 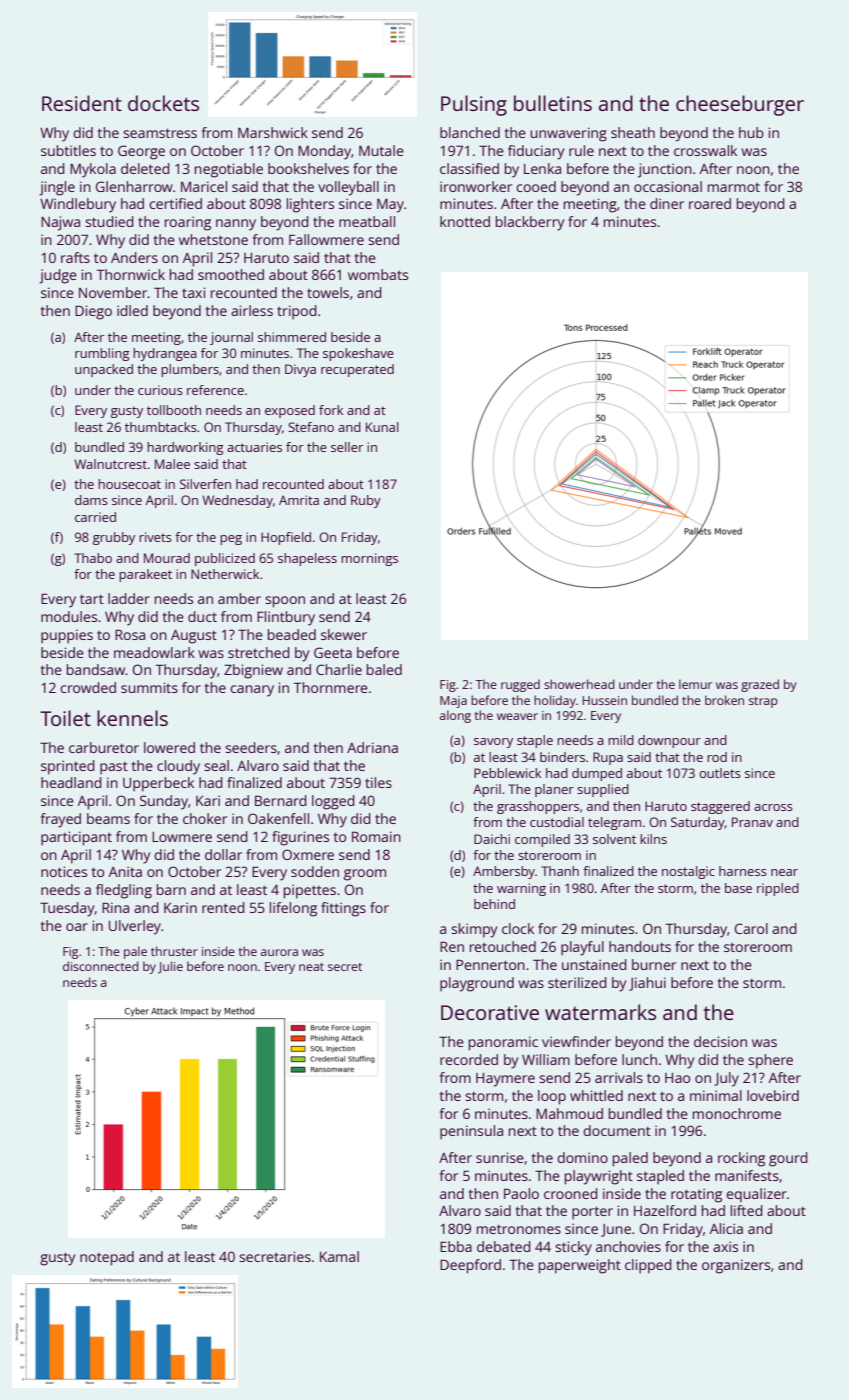 What do you see at coordinates (381, 150) in the page?
I see `Mutale` at bounding box center [381, 150].
